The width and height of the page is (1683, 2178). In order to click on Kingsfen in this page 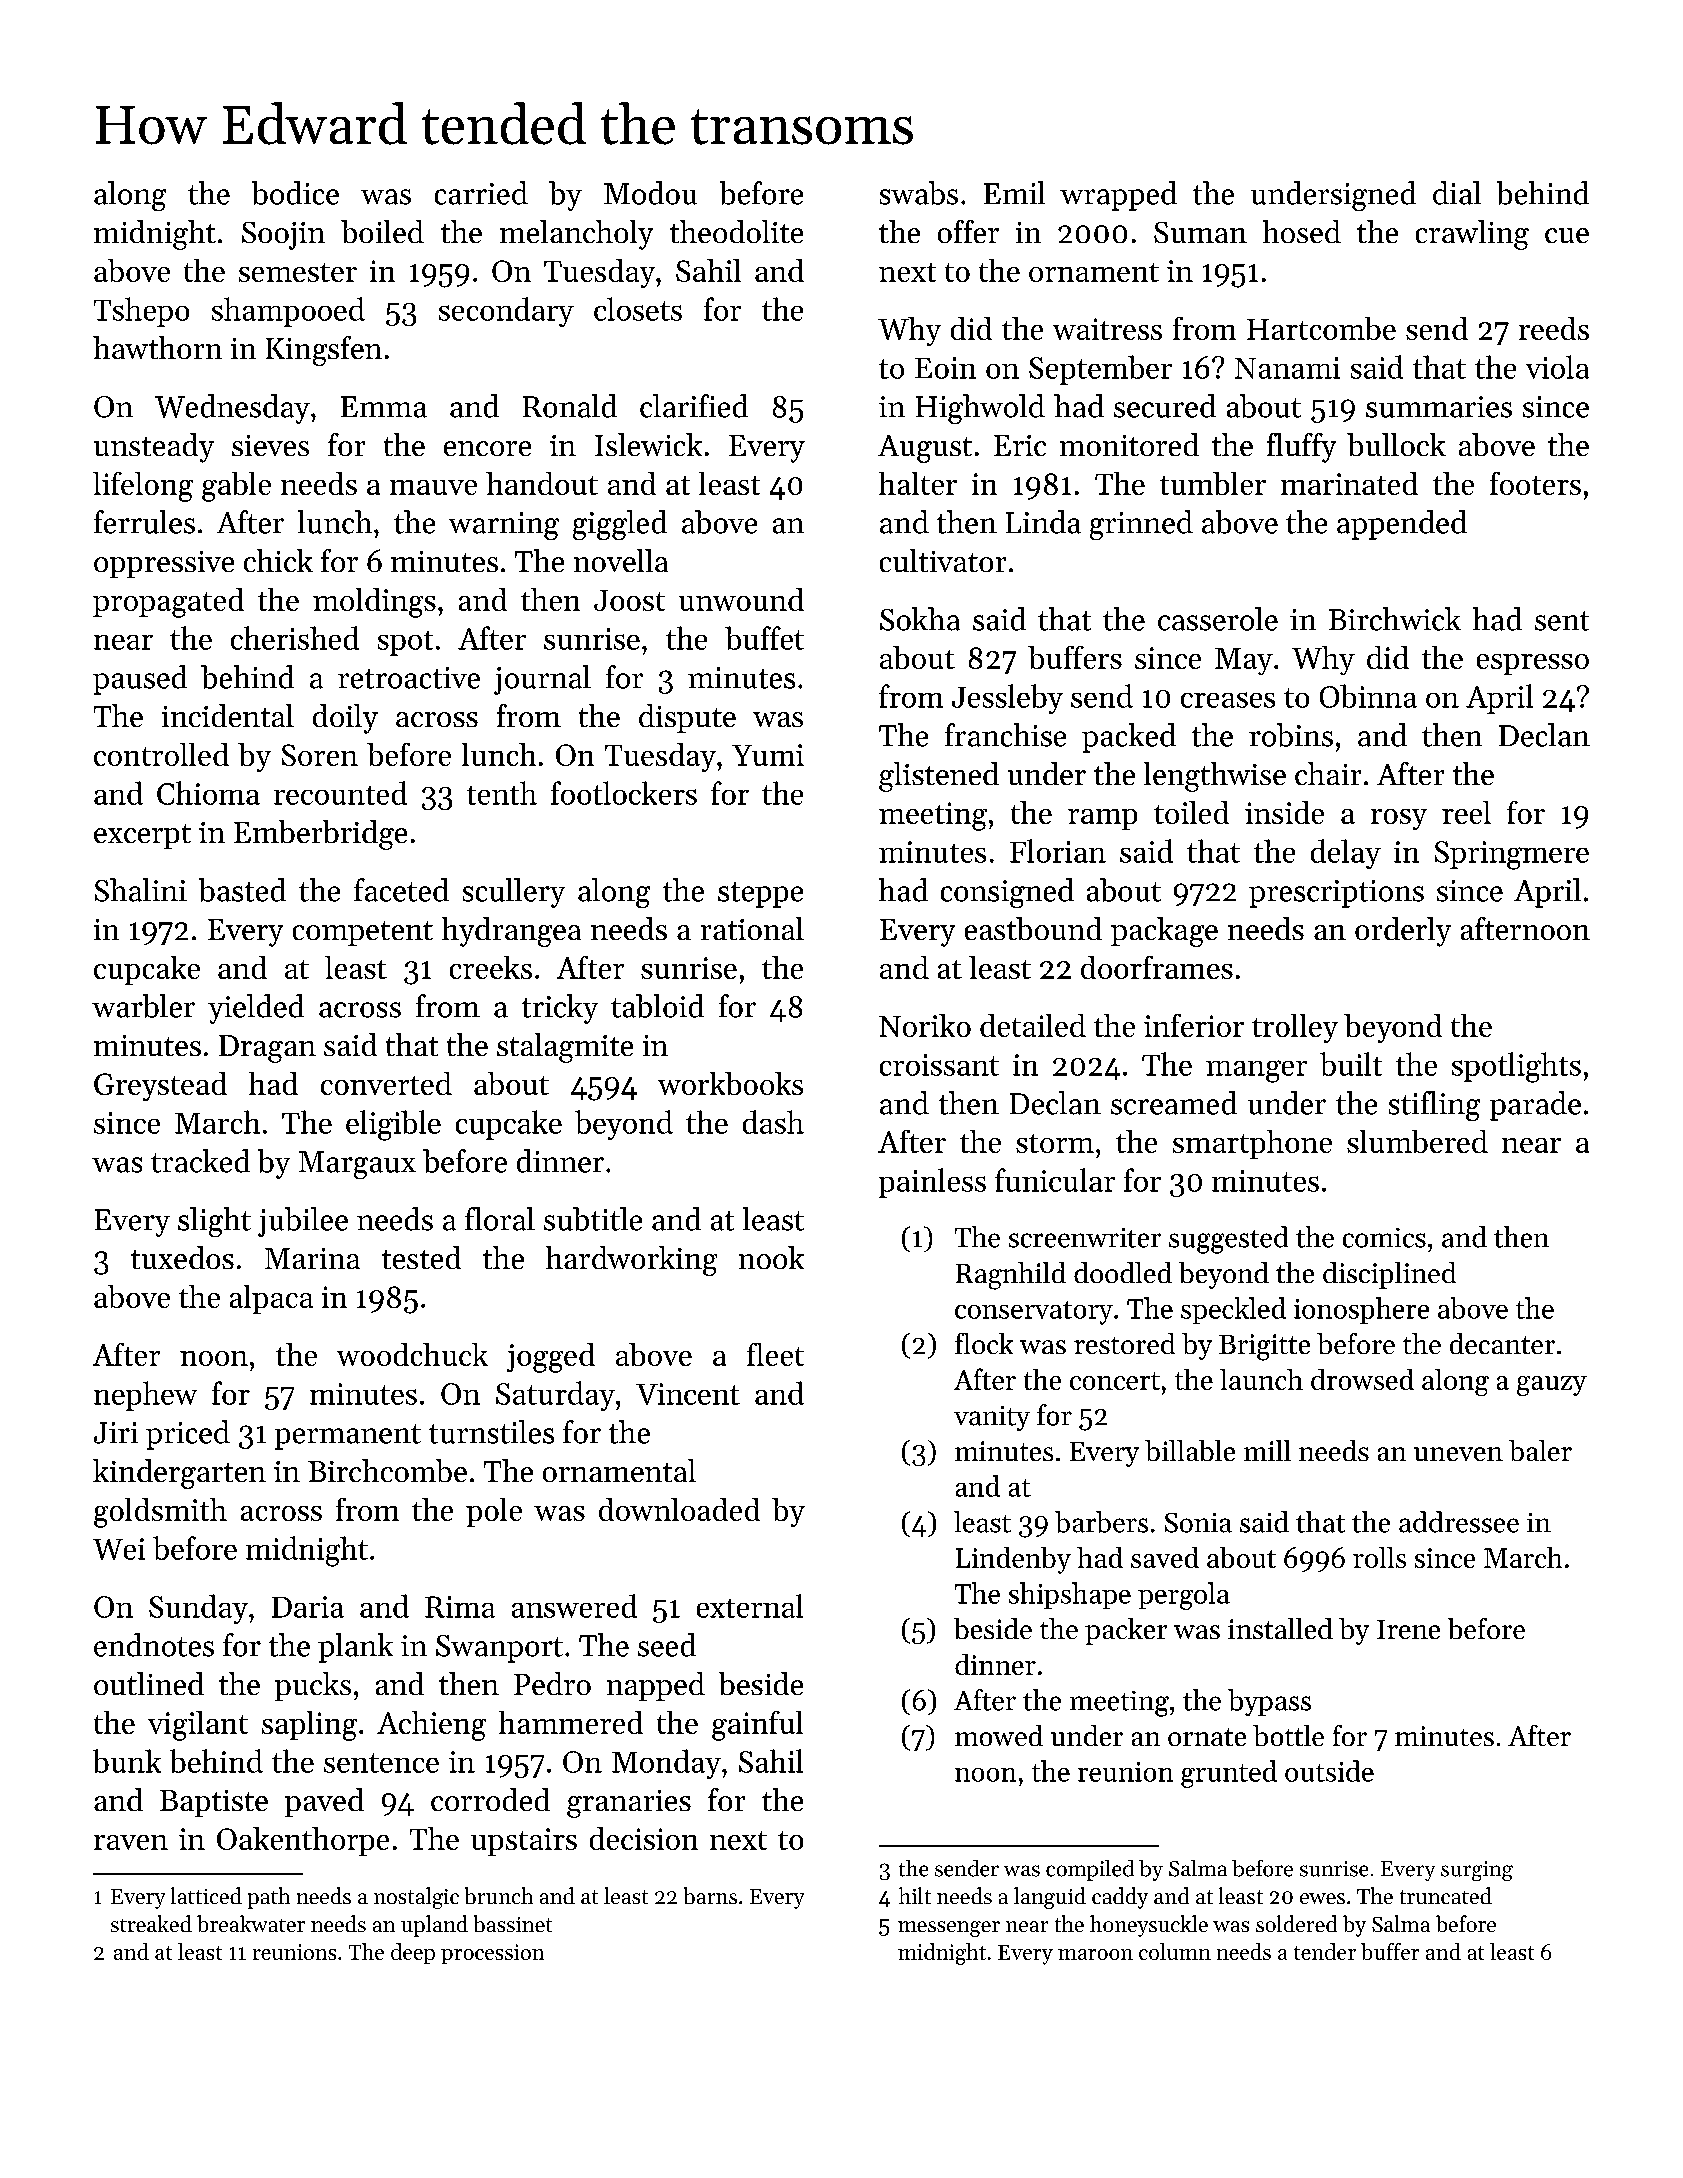, I will do `click(324, 351)`.
